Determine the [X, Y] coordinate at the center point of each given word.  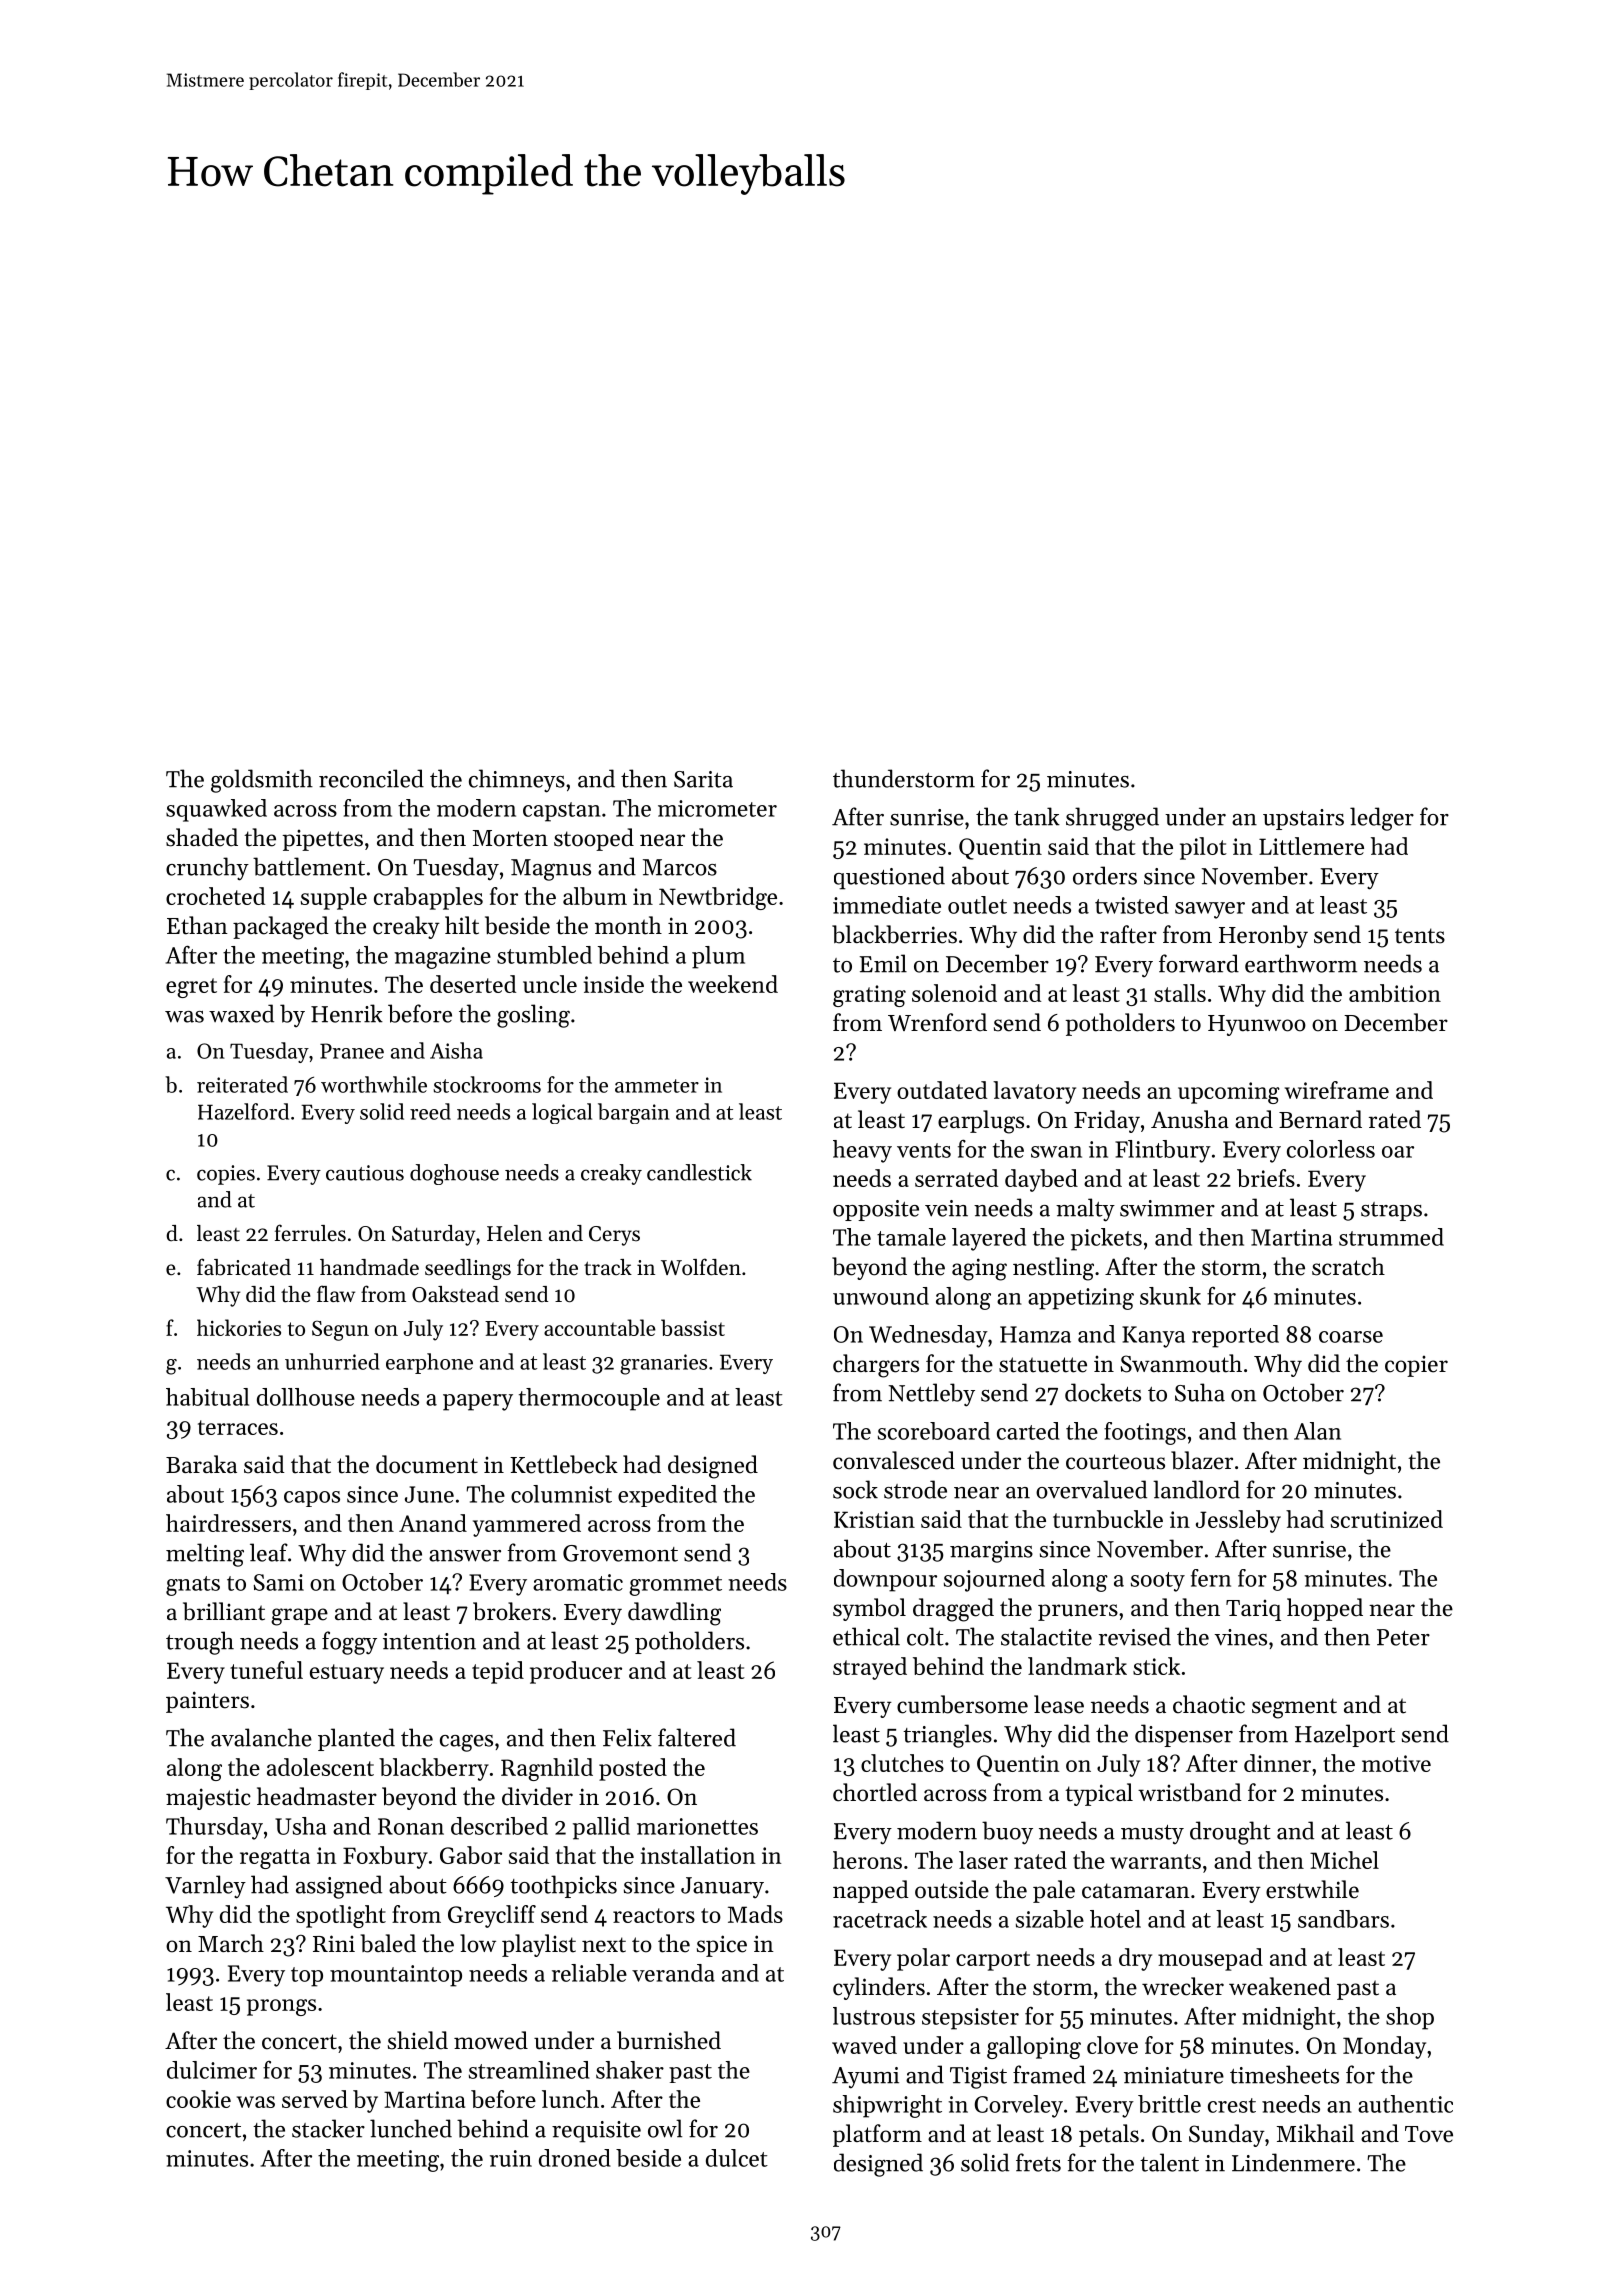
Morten [510, 838]
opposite [876, 1210]
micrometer [717, 808]
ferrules [310, 1233]
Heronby [1263, 936]
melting [205, 1555]
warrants [1155, 1861]
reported [1235, 1336]
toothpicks [563, 1886]
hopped [1325, 1609]
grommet [675, 1586]
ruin [511, 2158]
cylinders [879, 1988]
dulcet [737, 2158]
